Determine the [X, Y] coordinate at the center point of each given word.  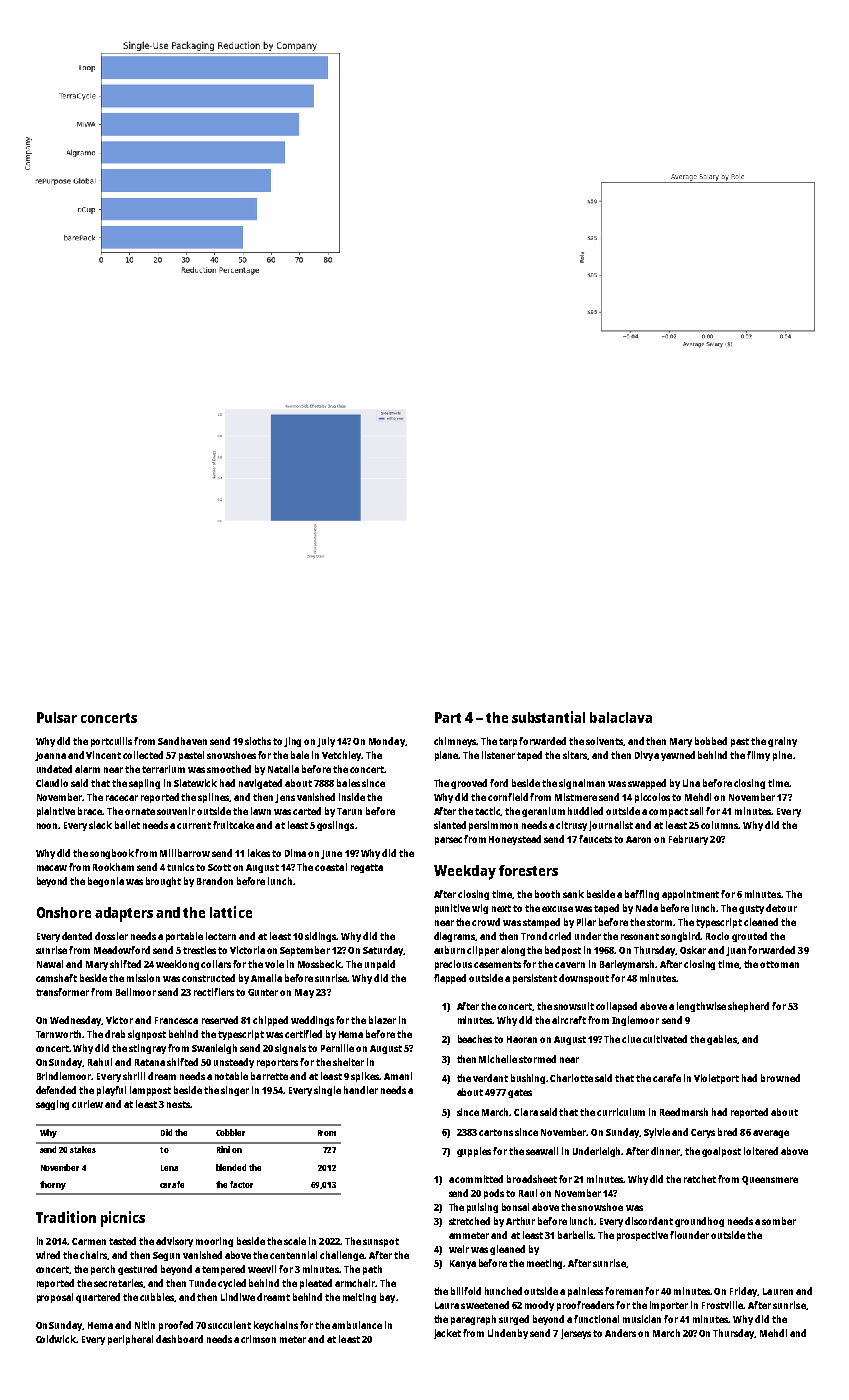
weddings [312, 1021]
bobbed [711, 741]
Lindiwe [238, 1297]
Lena [169, 1168]
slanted [450, 825]
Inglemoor [635, 1021]
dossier [111, 936]
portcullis [111, 742]
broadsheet [532, 1179]
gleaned [507, 1250]
